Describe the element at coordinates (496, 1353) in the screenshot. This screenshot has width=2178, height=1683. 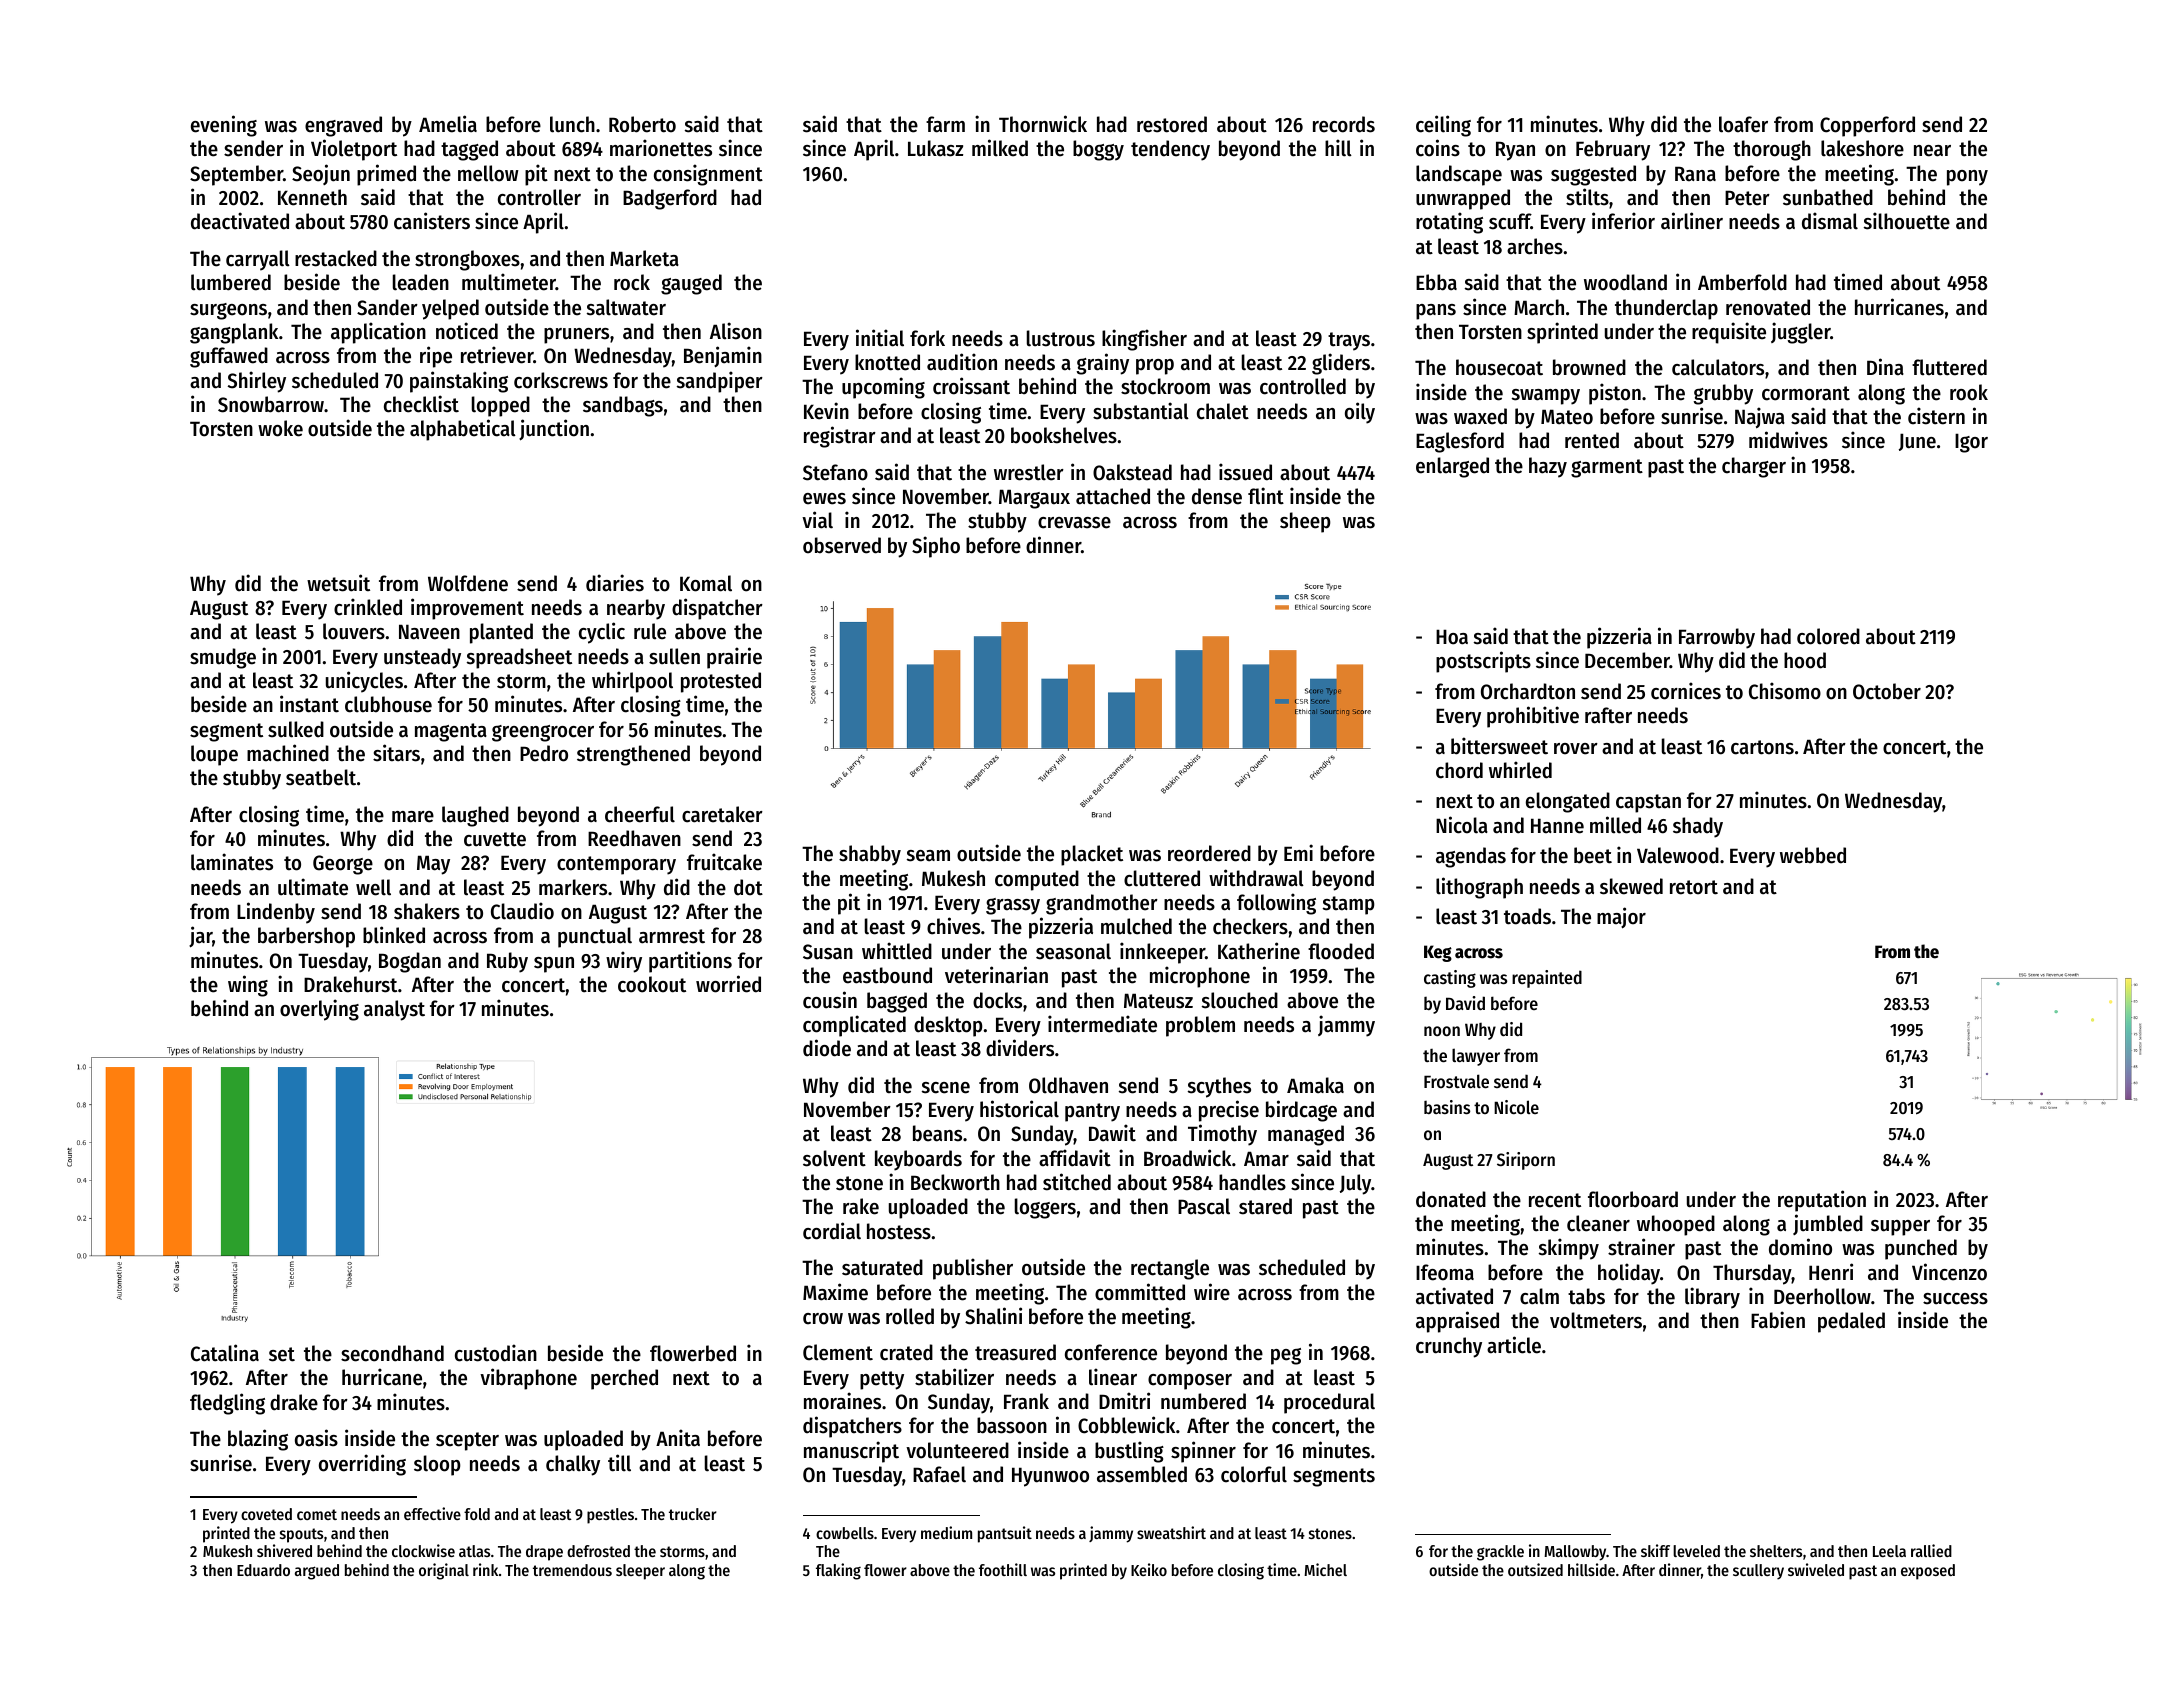
I see `custodian` at that location.
